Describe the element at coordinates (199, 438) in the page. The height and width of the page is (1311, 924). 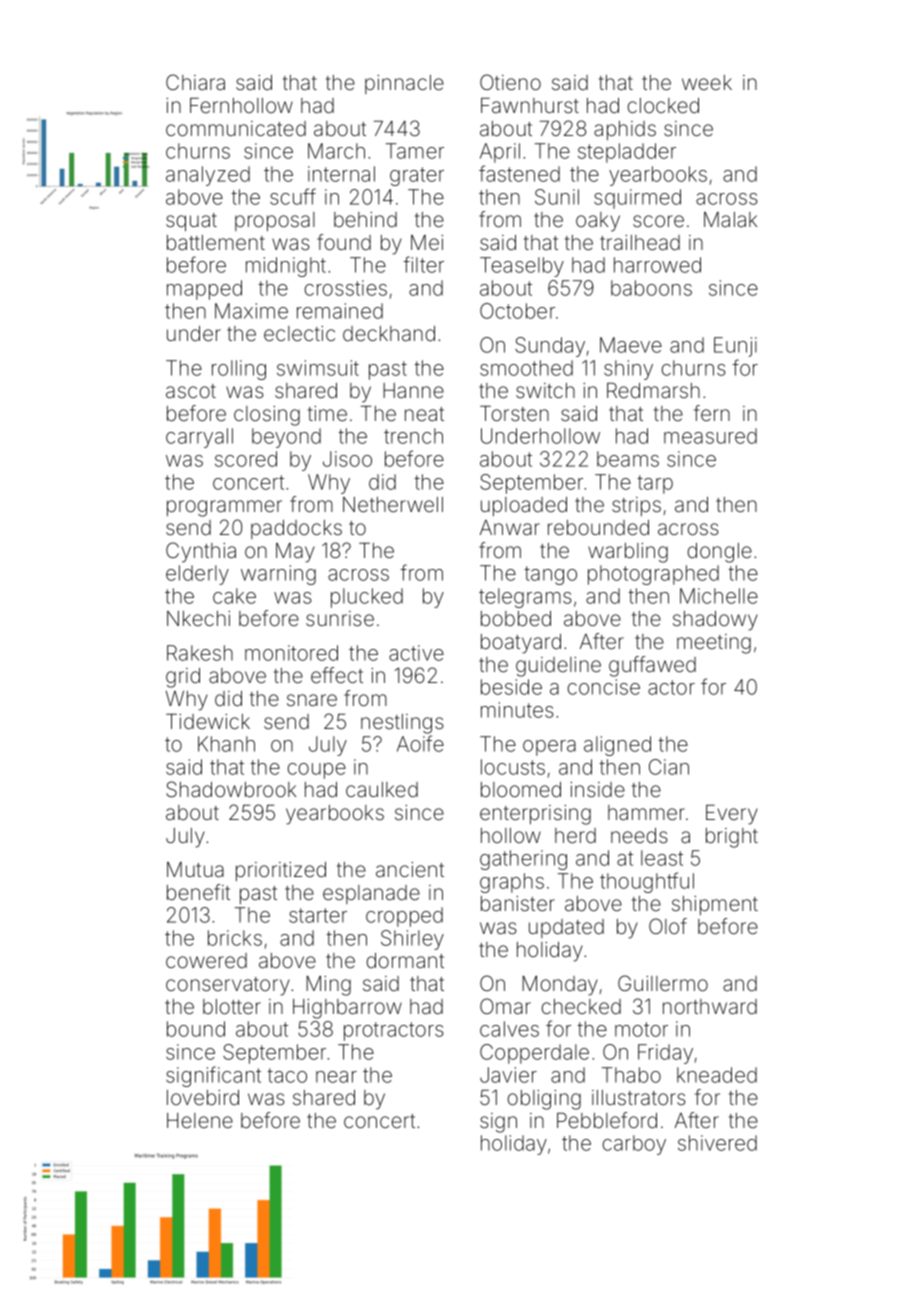
I see `carryall` at that location.
